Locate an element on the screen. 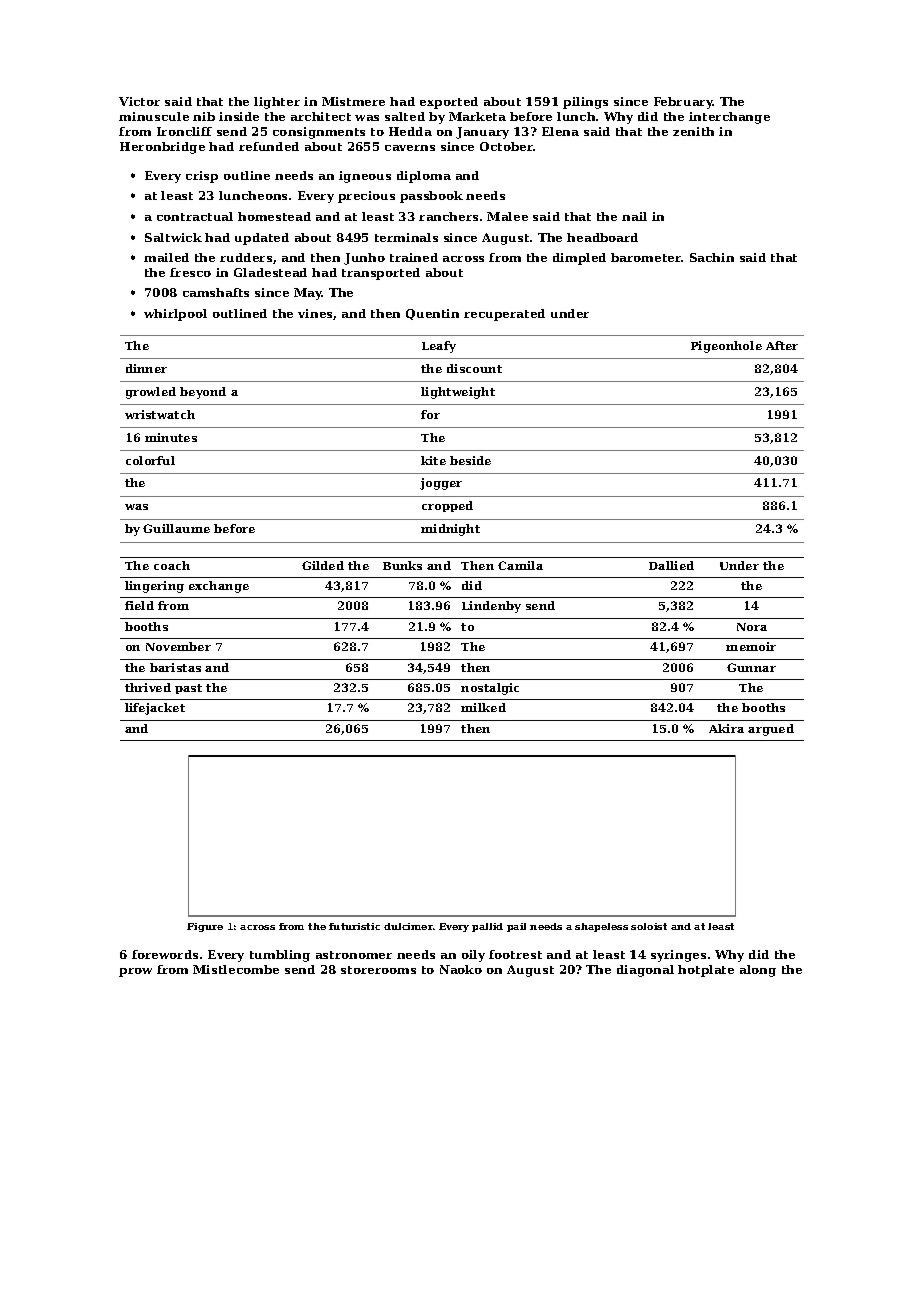  recuperated is located at coordinates (504, 315).
